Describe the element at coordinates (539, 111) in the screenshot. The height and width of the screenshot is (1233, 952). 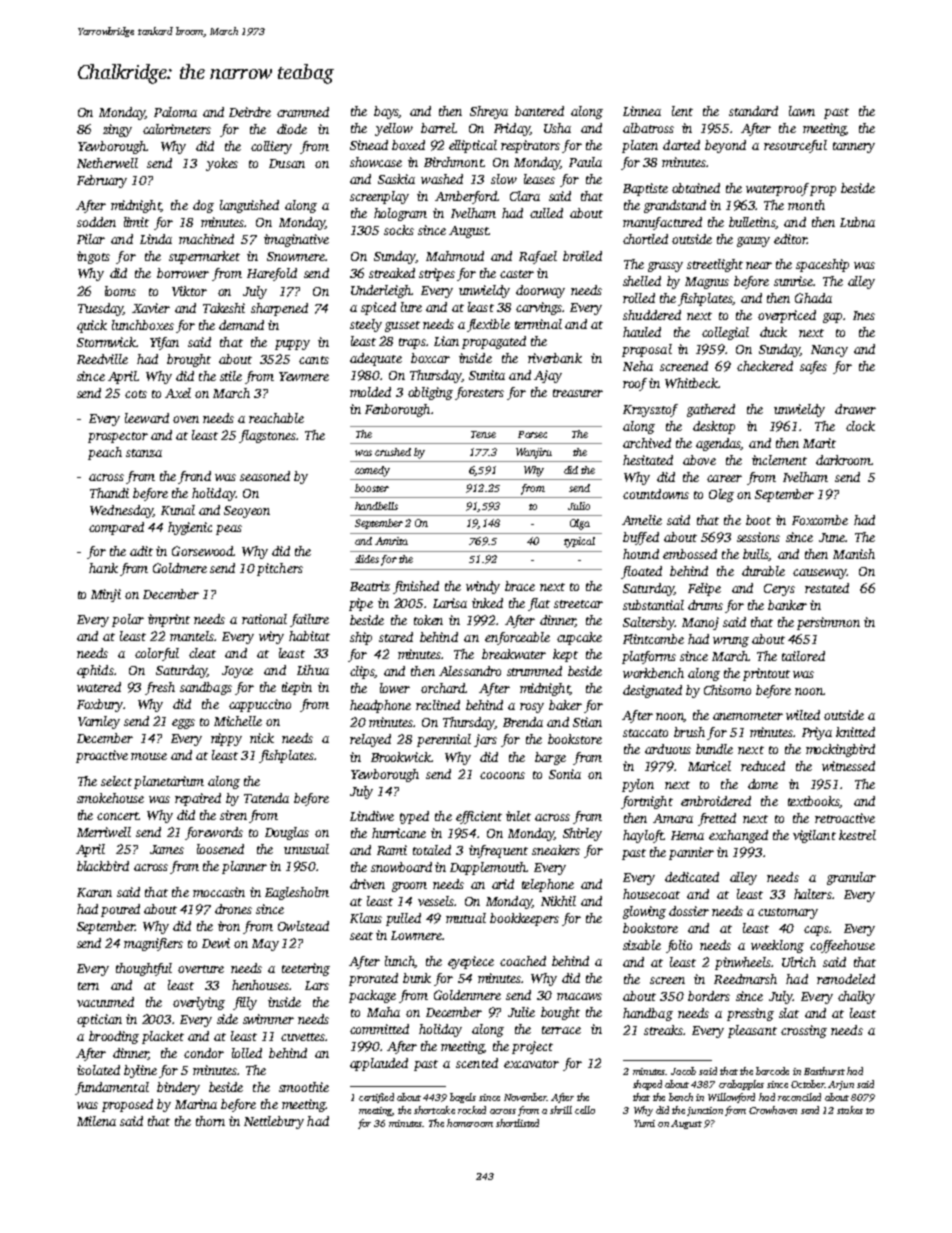
I see `bantered` at that location.
